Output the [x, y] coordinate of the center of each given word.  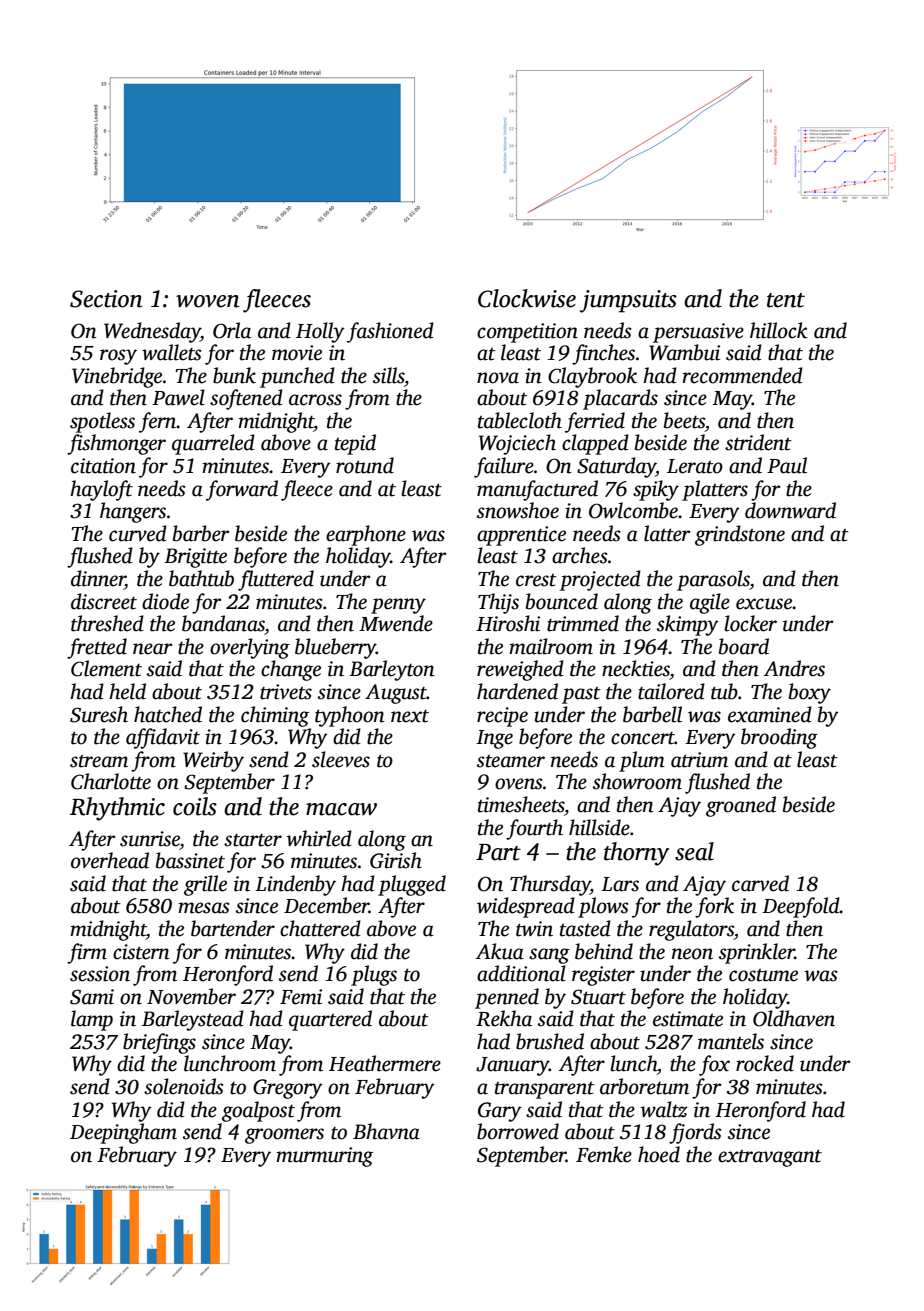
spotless [102, 422]
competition [527, 333]
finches [603, 354]
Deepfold [801, 907]
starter [253, 840]
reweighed [520, 670]
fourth [534, 829]
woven [207, 301]
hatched [168, 714]
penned [507, 998]
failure [504, 467]
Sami [92, 997]
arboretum [644, 1086]
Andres [794, 668]
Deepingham [123, 1133]
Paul [787, 465]
